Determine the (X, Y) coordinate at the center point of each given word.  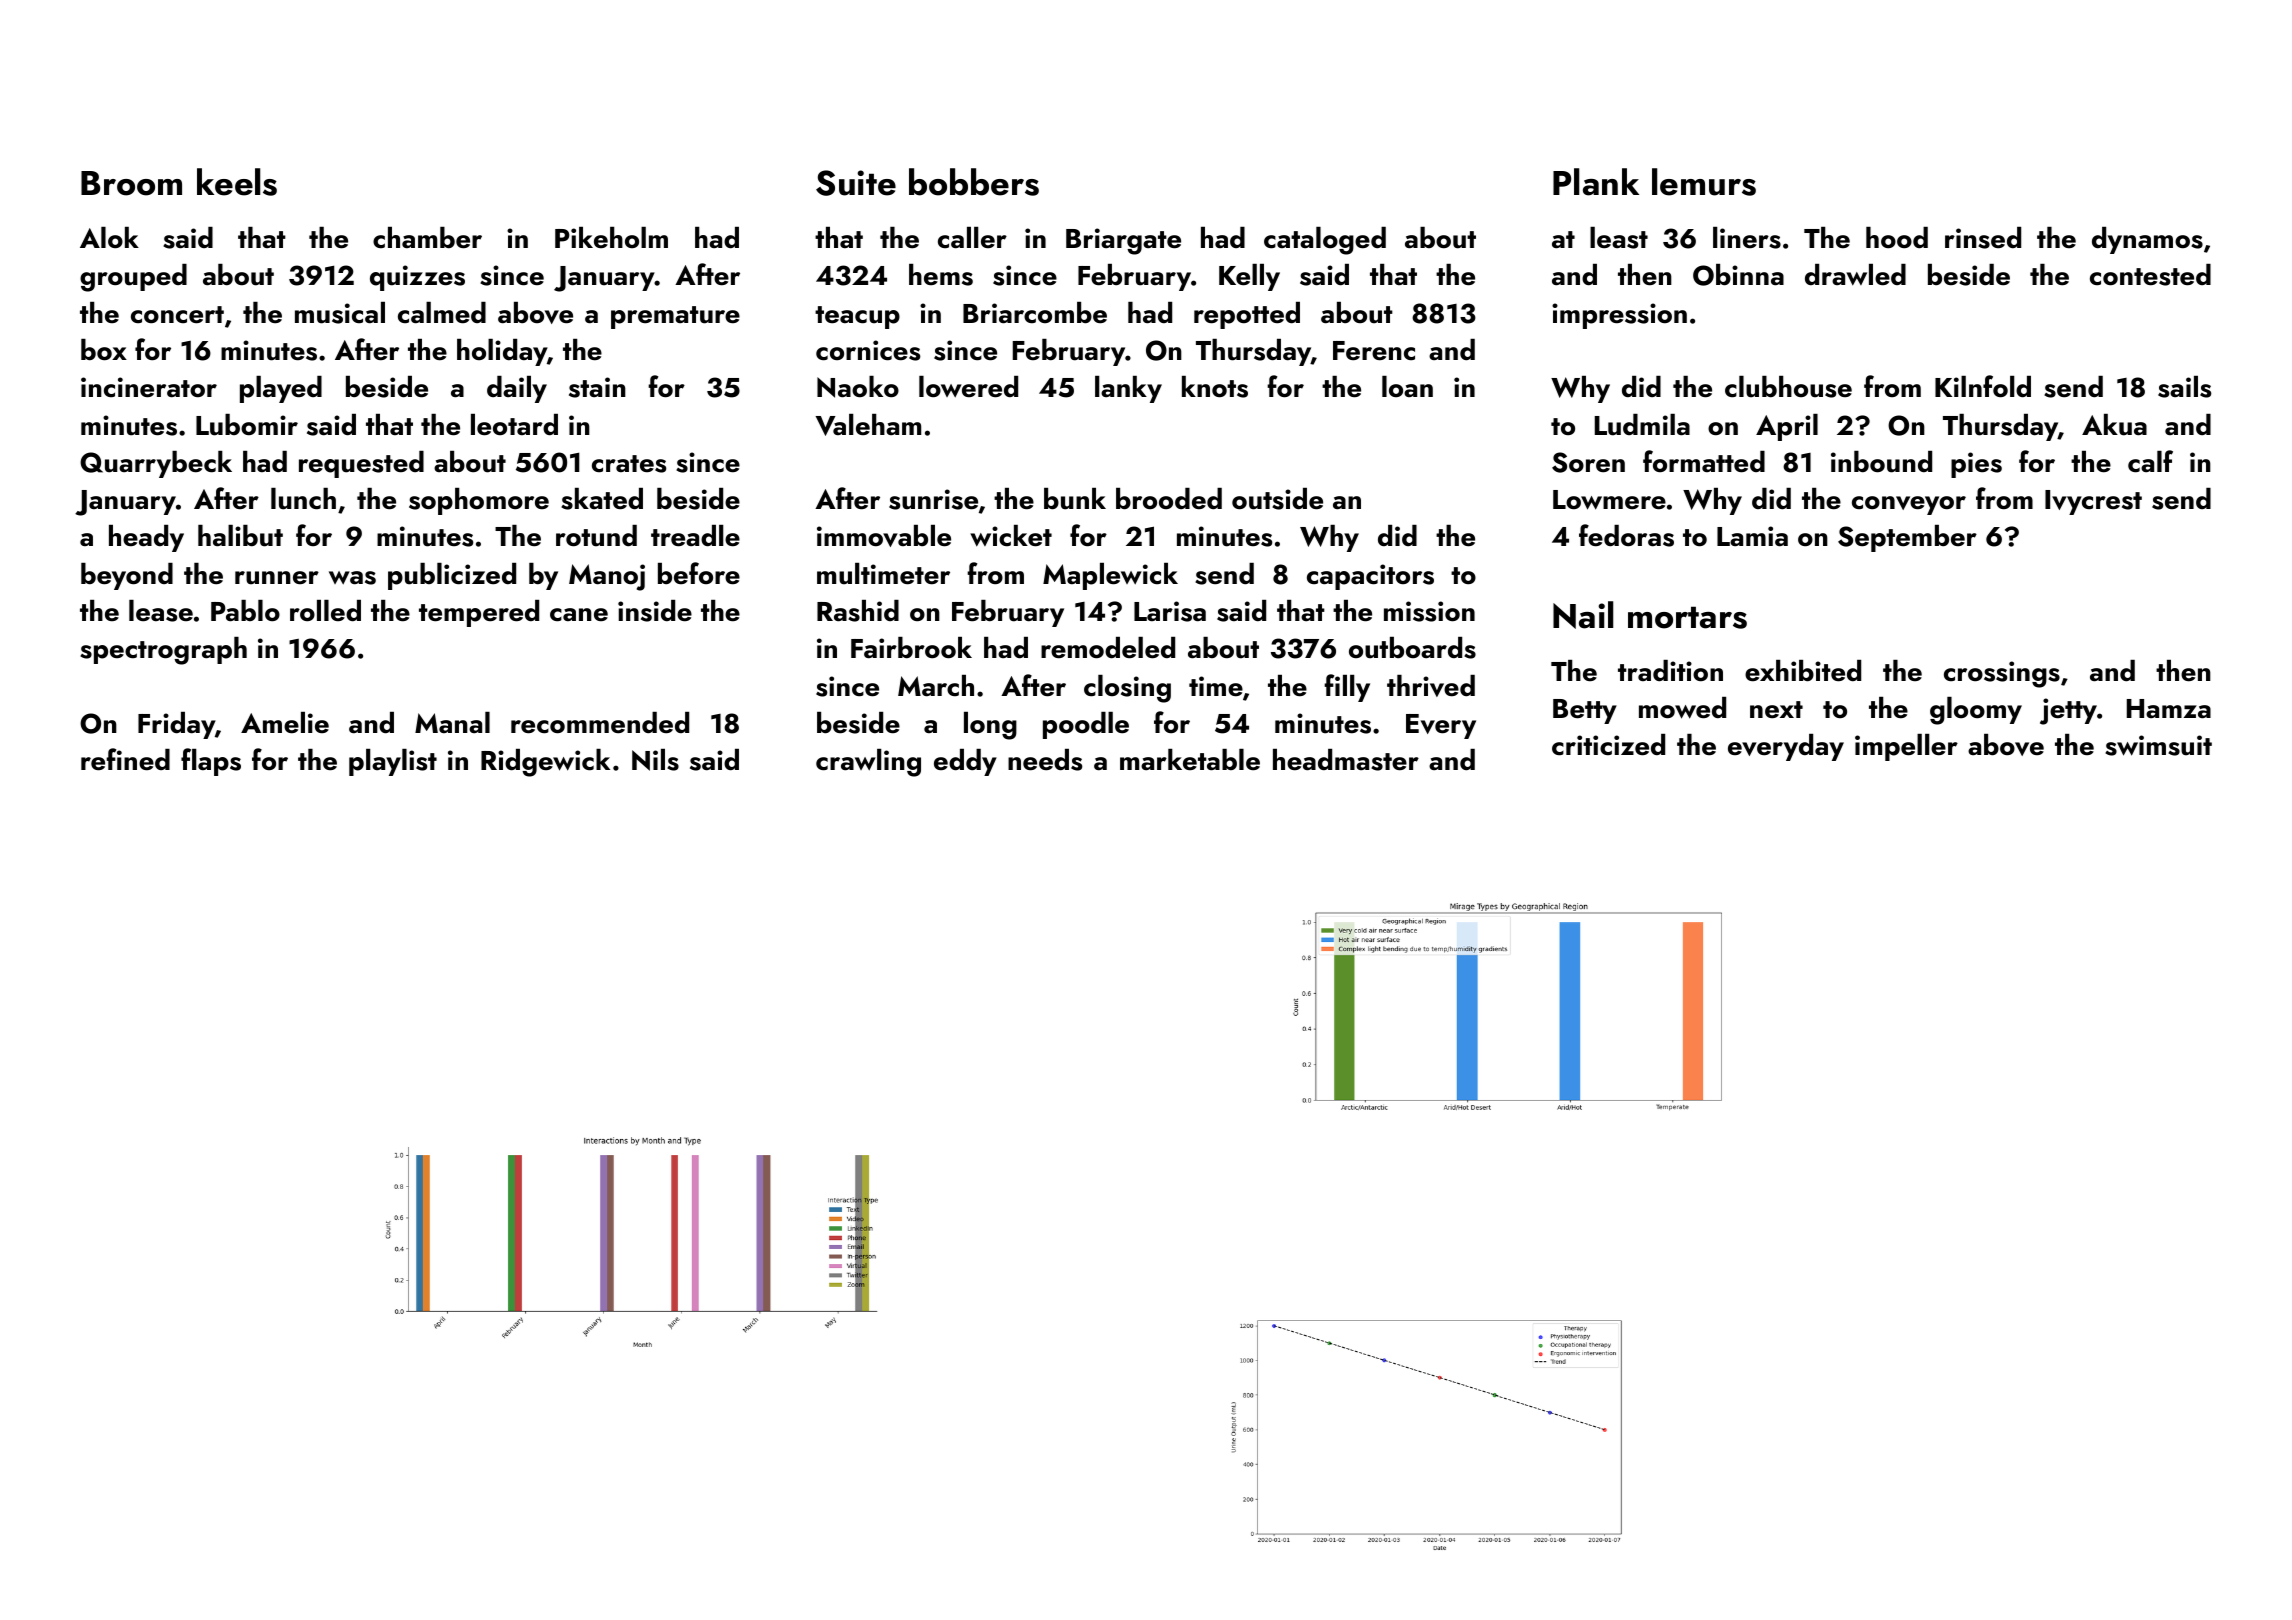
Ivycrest (2093, 502)
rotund (596, 536)
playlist (393, 762)
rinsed (1983, 238)
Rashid (858, 611)
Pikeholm (611, 237)
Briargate (1123, 241)
